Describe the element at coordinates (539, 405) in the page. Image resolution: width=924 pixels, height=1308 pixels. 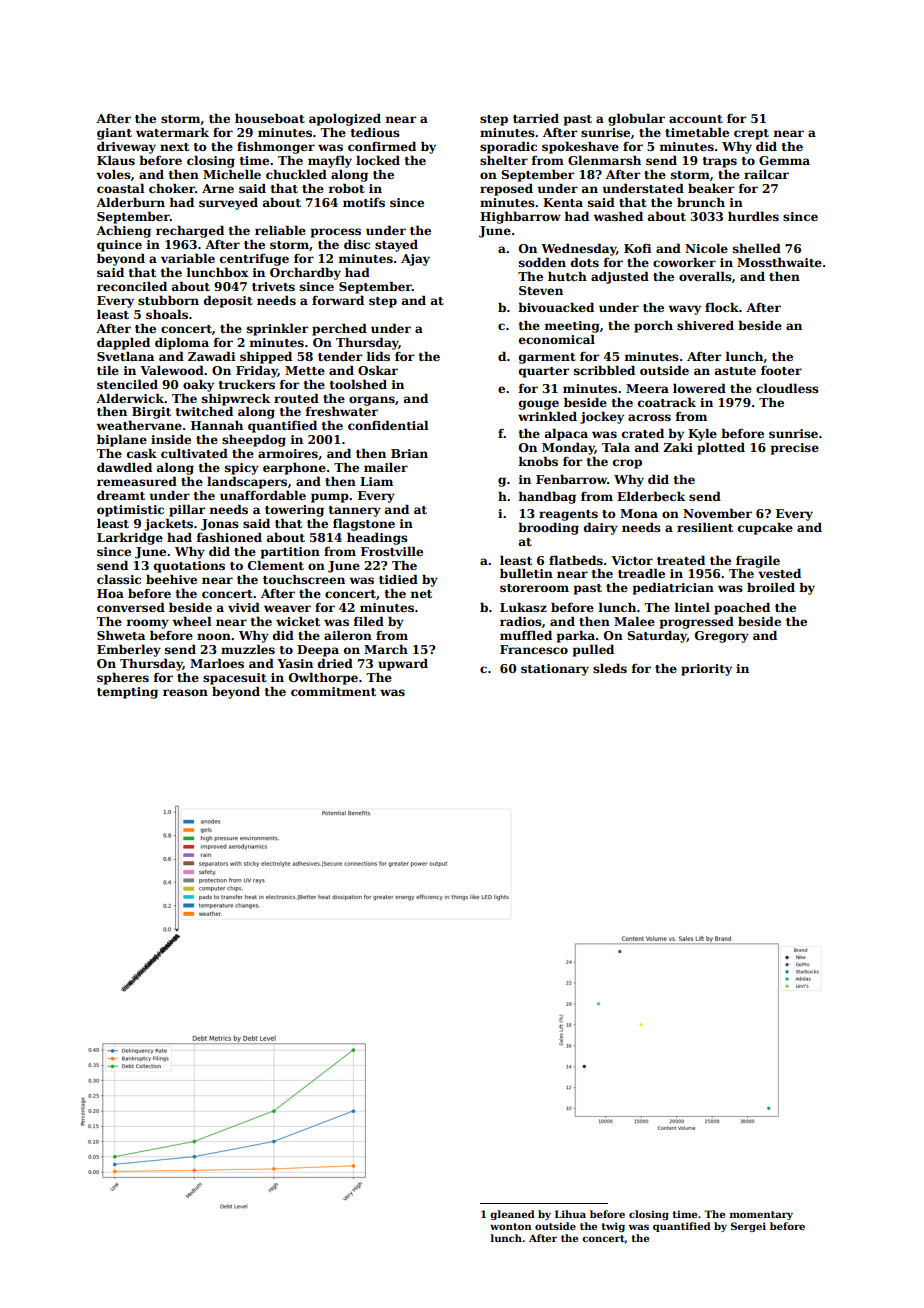
I see `gouge` at that location.
